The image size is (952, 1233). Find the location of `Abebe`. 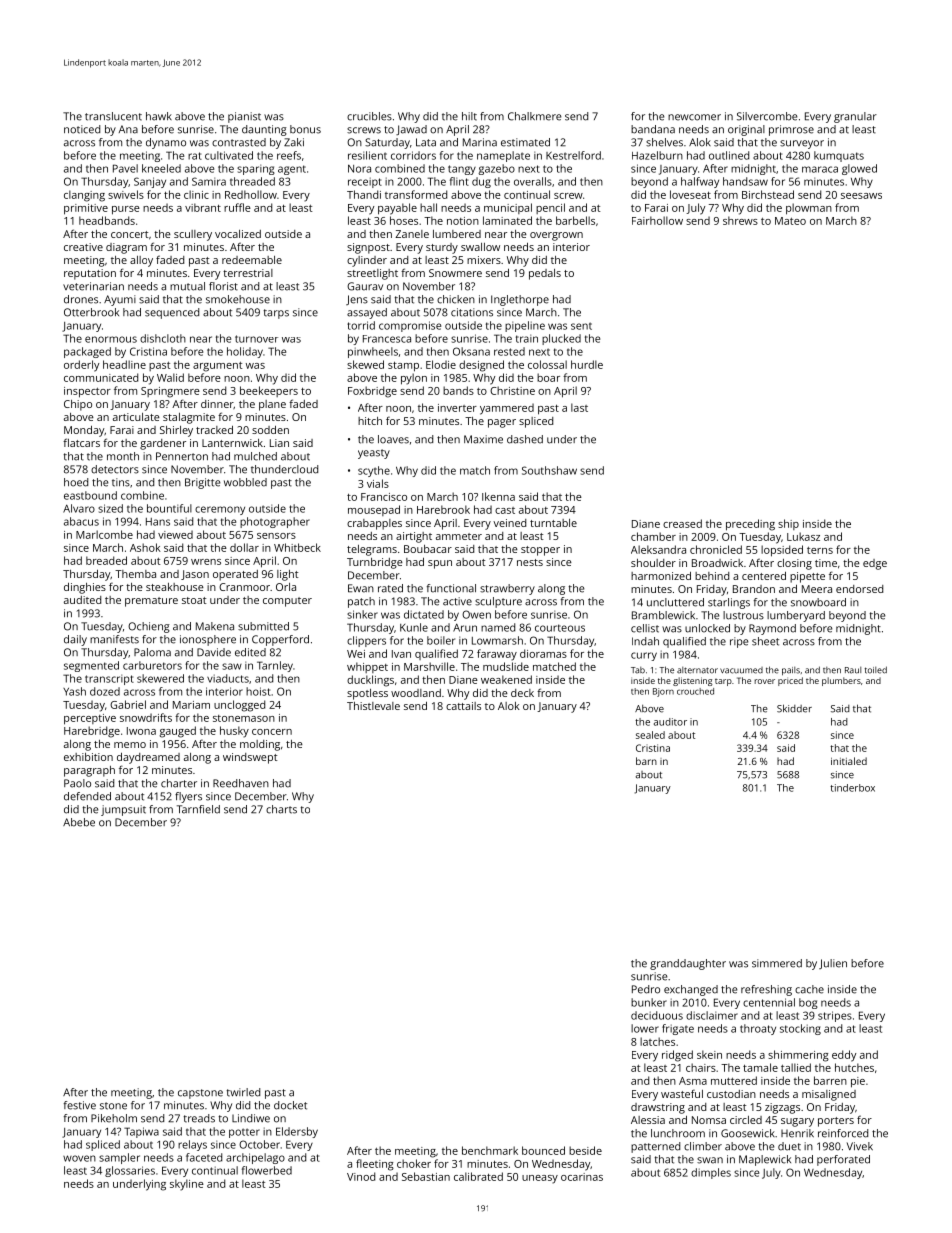

Abebe is located at coordinates (79, 822).
